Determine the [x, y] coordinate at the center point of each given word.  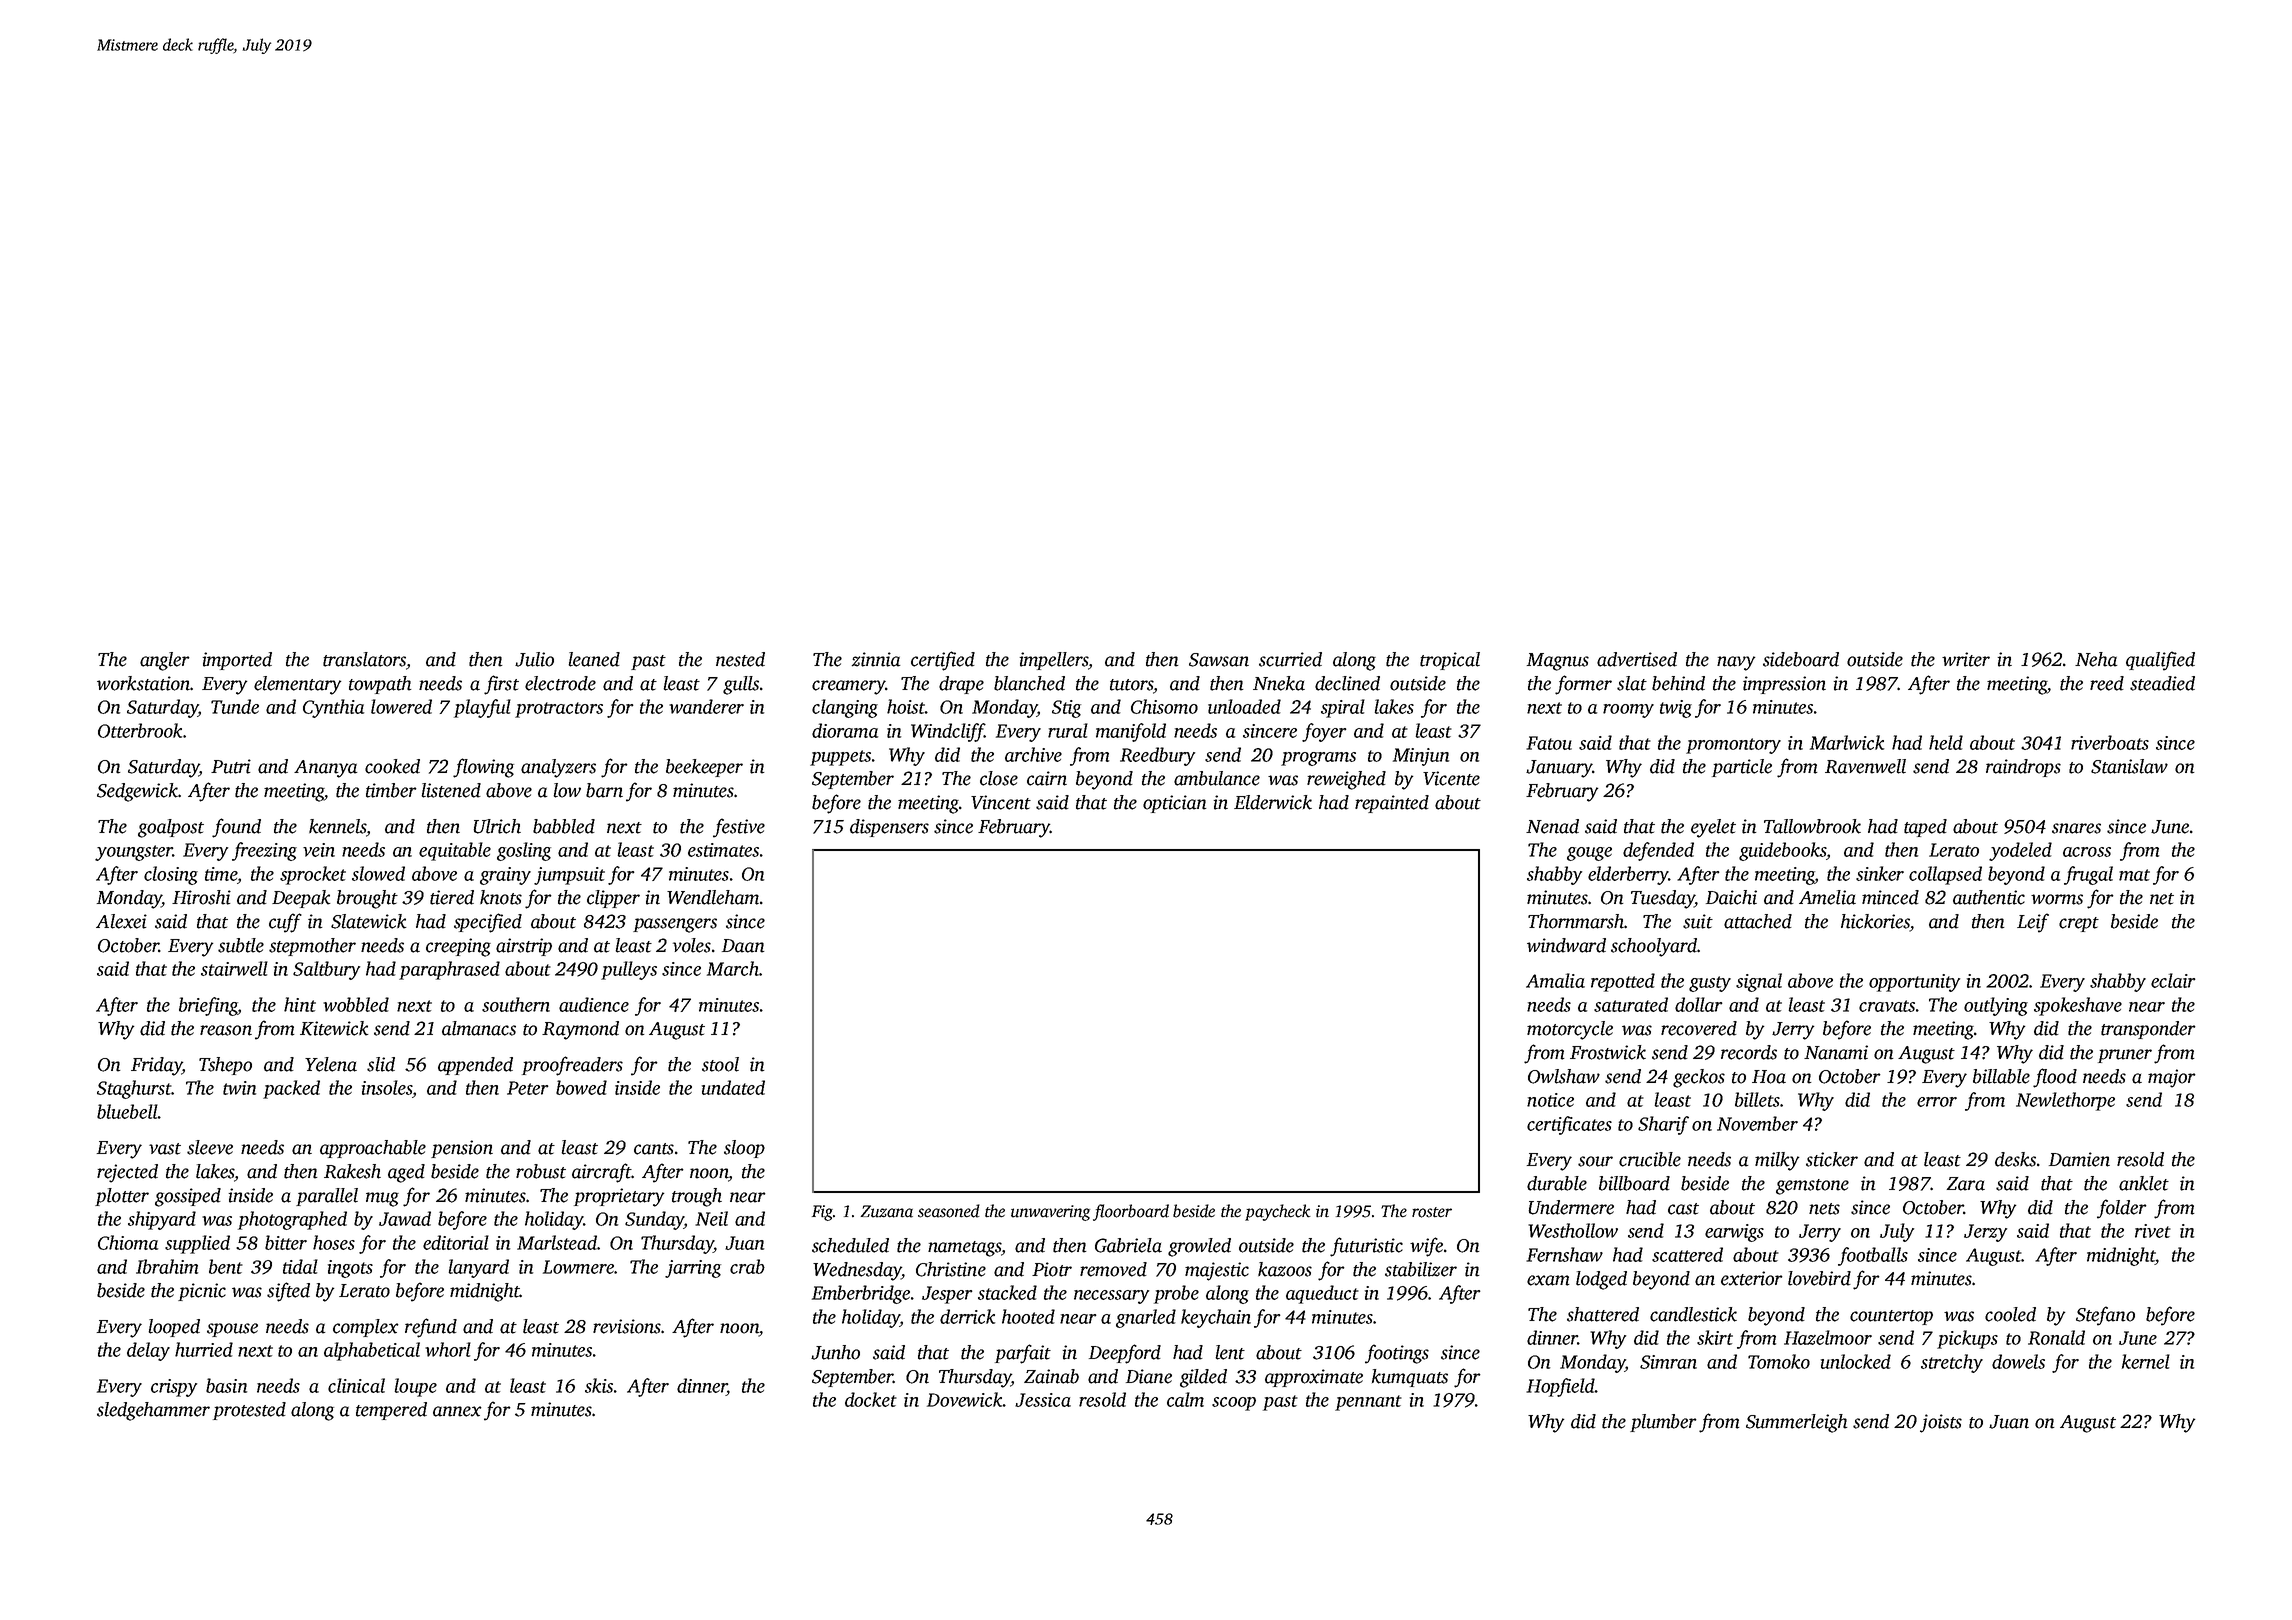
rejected [127, 1173]
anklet [2144, 1183]
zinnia [876, 659]
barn [604, 790]
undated [733, 1087]
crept [2079, 924]
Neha [2096, 659]
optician [1175, 804]
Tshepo [225, 1066]
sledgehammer [153, 1411]
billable [2001, 1076]
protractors [559, 710]
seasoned [949, 1211]
